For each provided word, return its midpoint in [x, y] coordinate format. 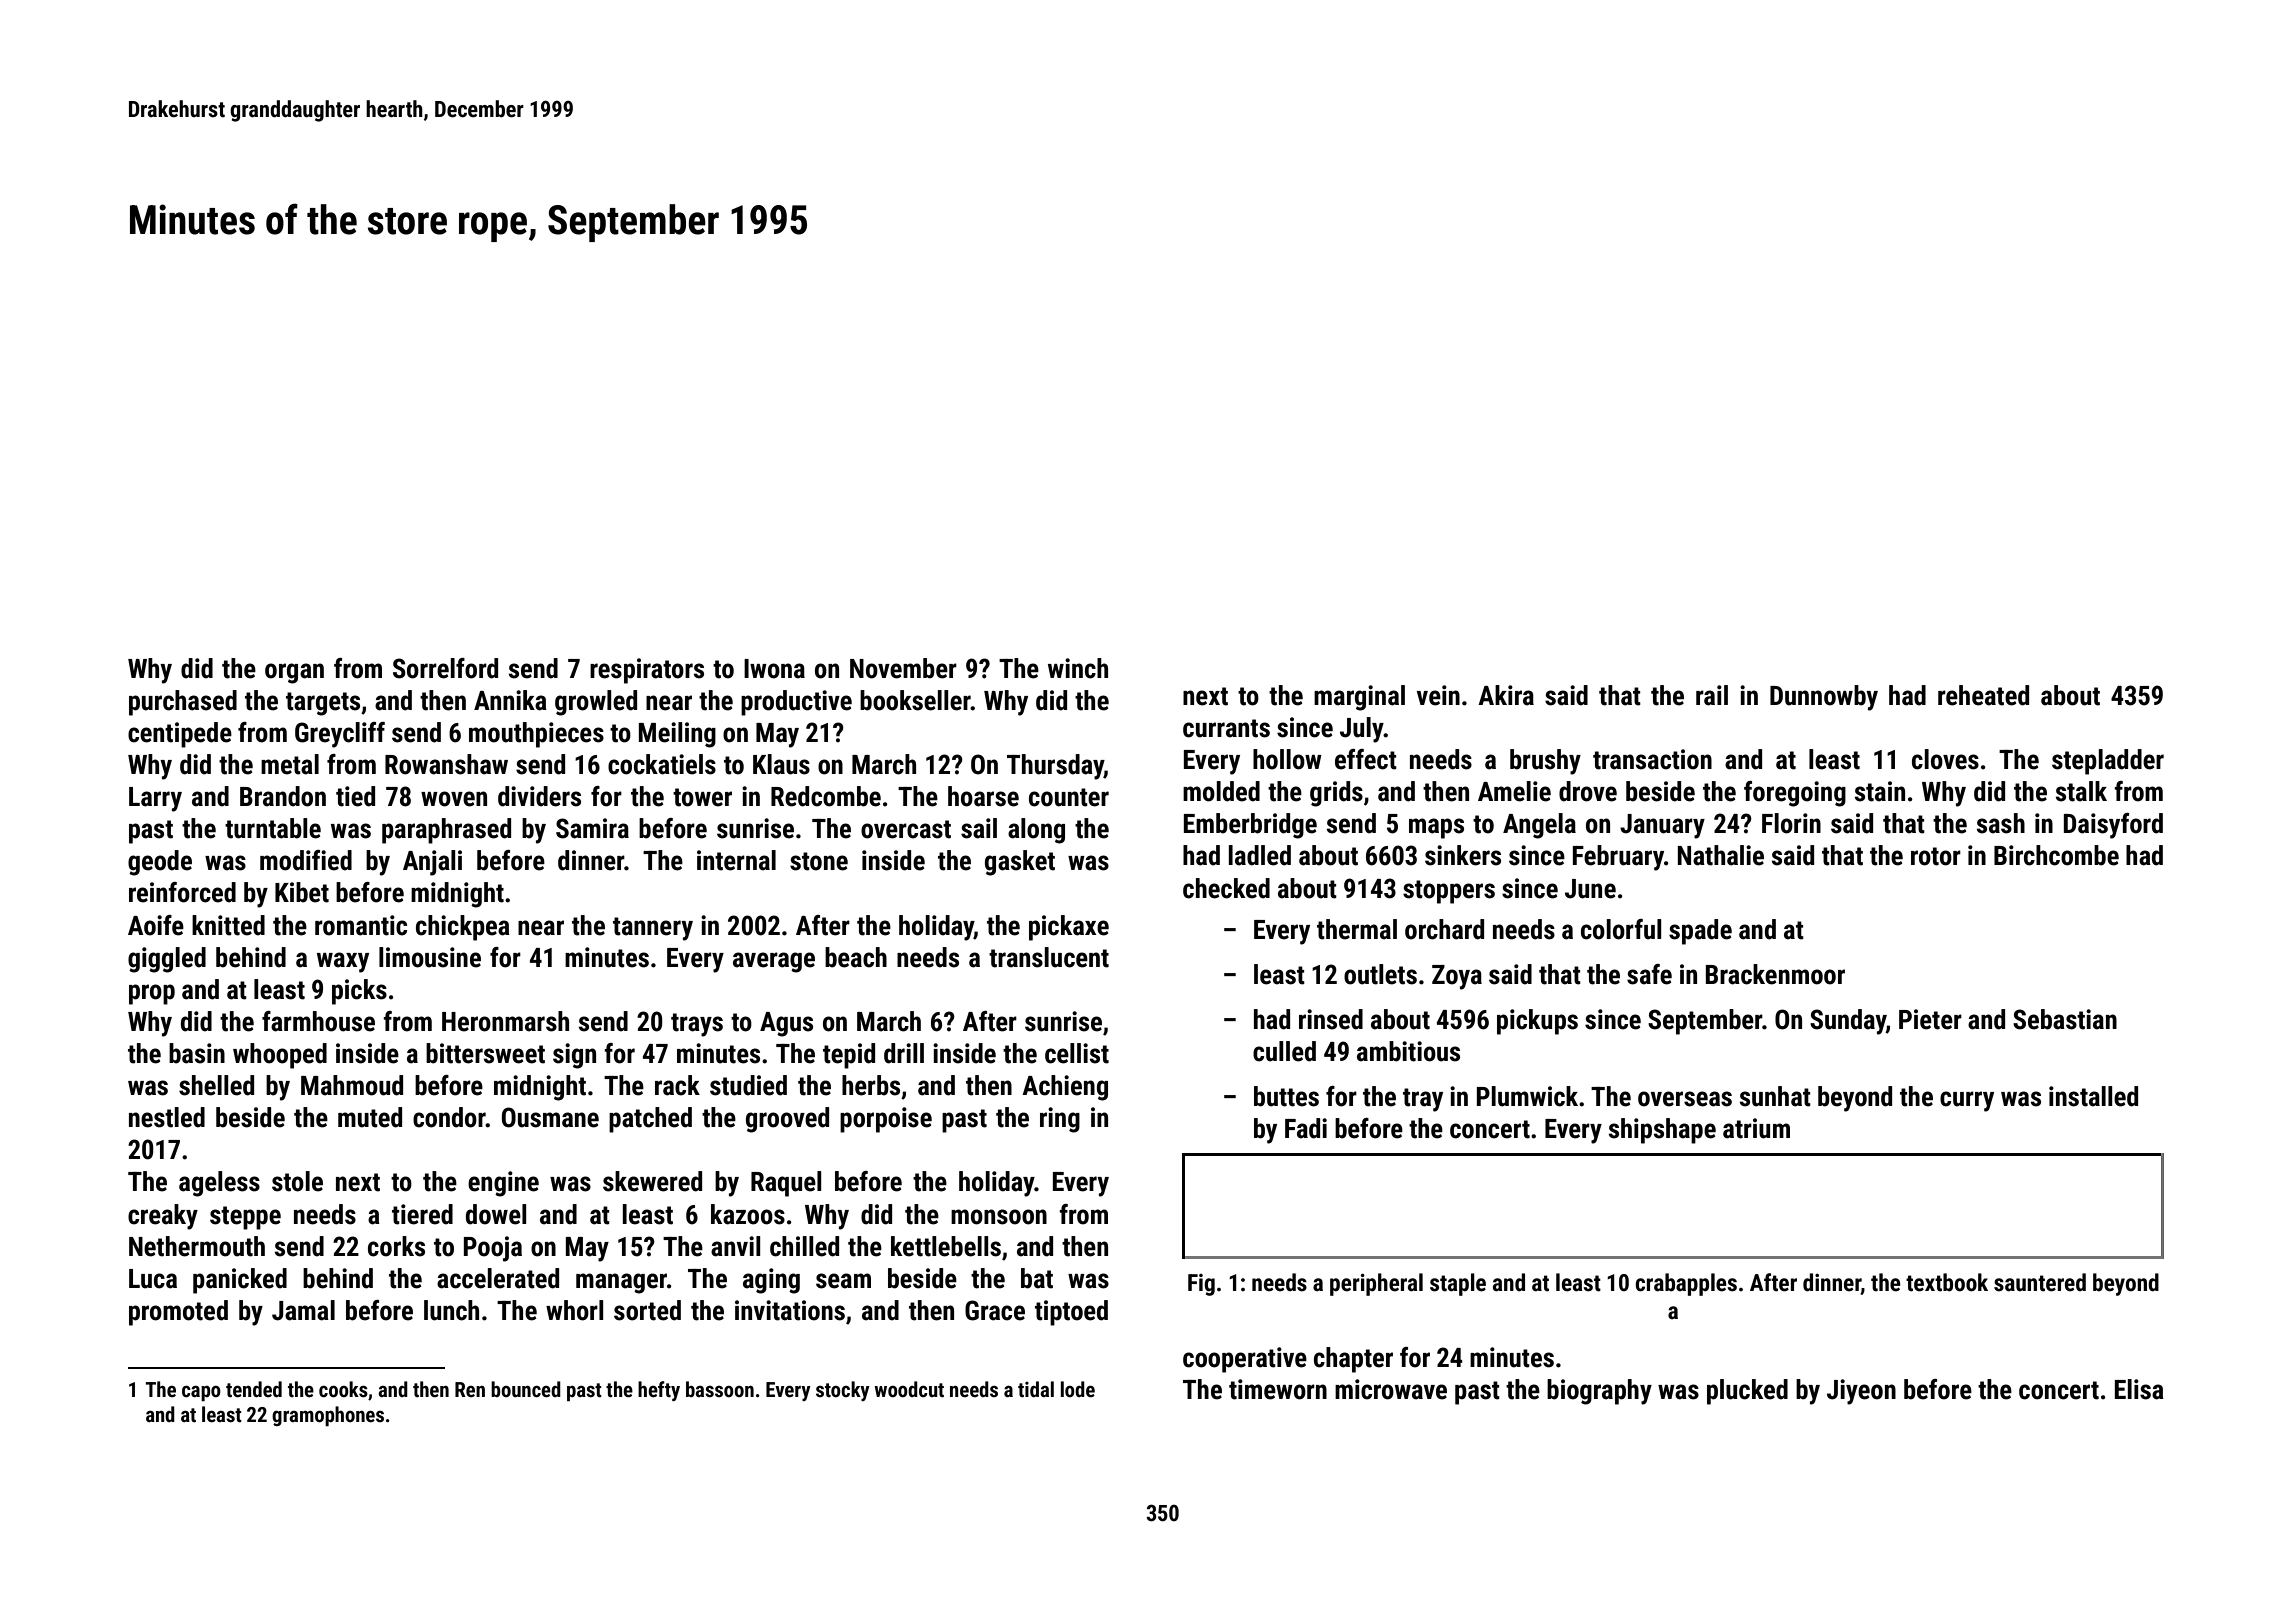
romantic [361, 925]
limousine [430, 957]
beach [856, 957]
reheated [1983, 695]
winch [1078, 668]
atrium [1756, 1128]
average [774, 962]
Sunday [1848, 1022]
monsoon [999, 1217]
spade [1700, 932]
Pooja [493, 1249]
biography [1599, 1392]
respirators [647, 671]
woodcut [909, 1389]
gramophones [328, 1416]
